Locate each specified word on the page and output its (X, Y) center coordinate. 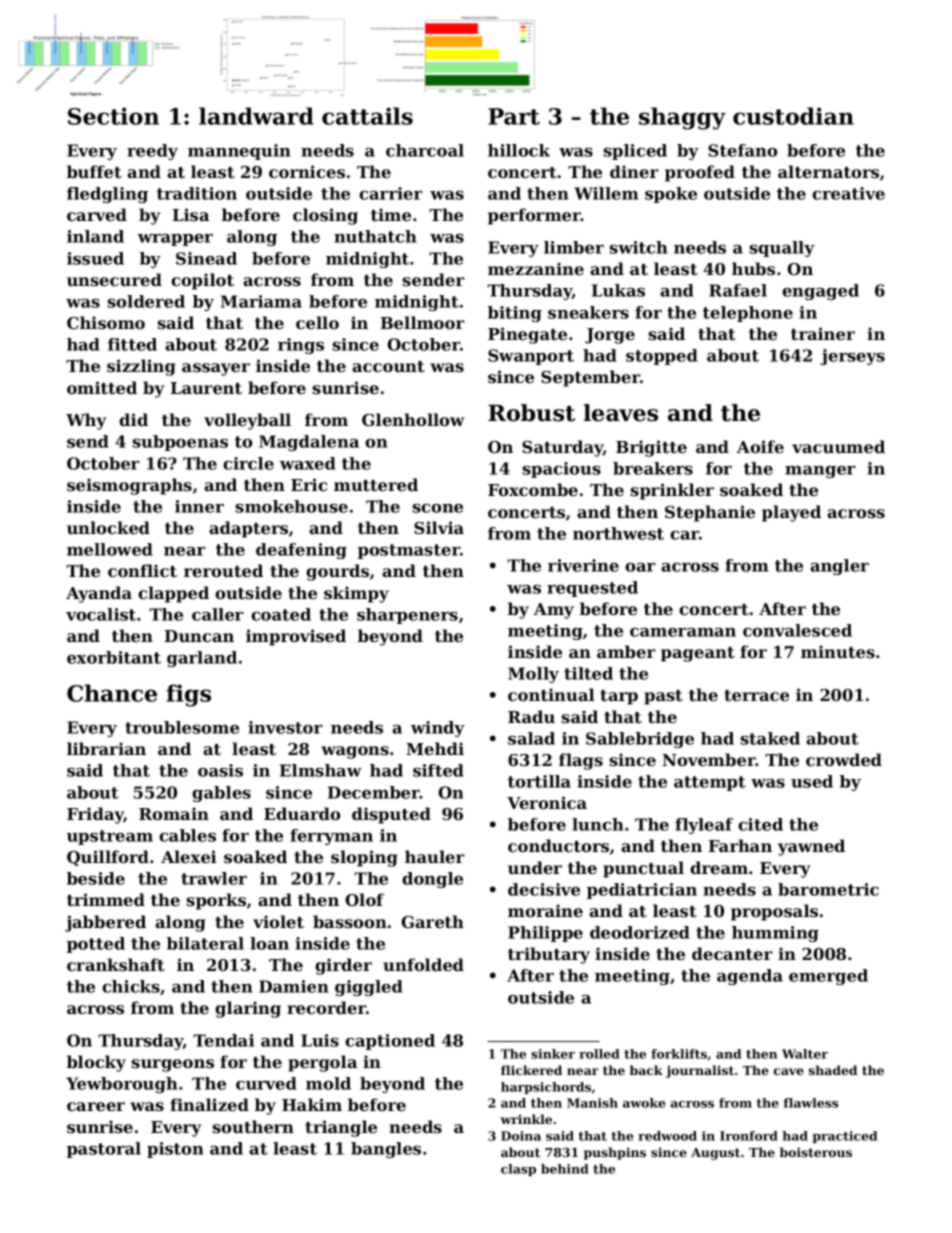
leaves (621, 413)
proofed (700, 173)
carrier (391, 193)
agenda (750, 977)
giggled (369, 988)
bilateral (205, 943)
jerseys (853, 357)
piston (175, 1150)
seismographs (129, 486)
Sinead (206, 258)
